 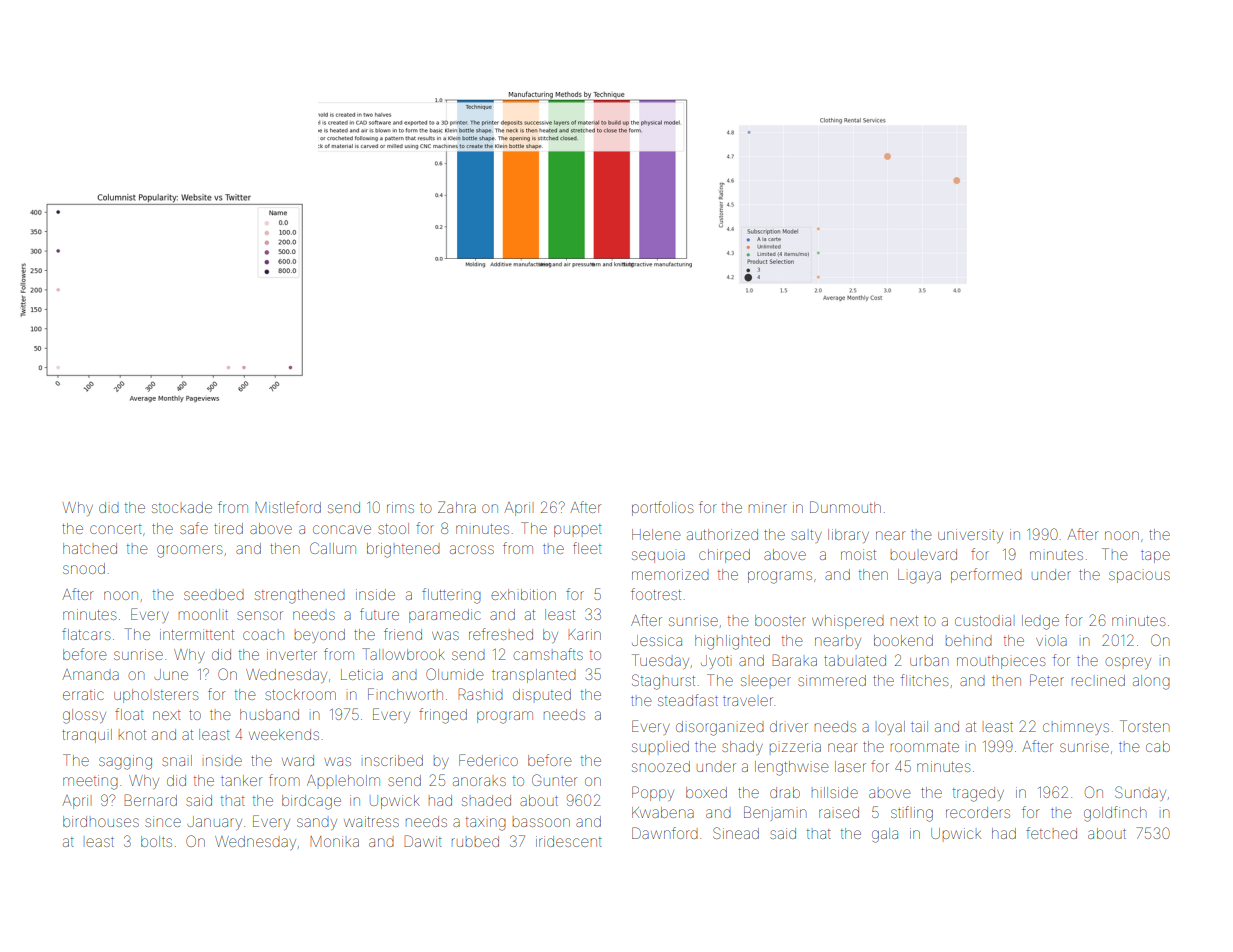 What do you see at coordinates (90, 782) in the screenshot?
I see `meeting` at bounding box center [90, 782].
